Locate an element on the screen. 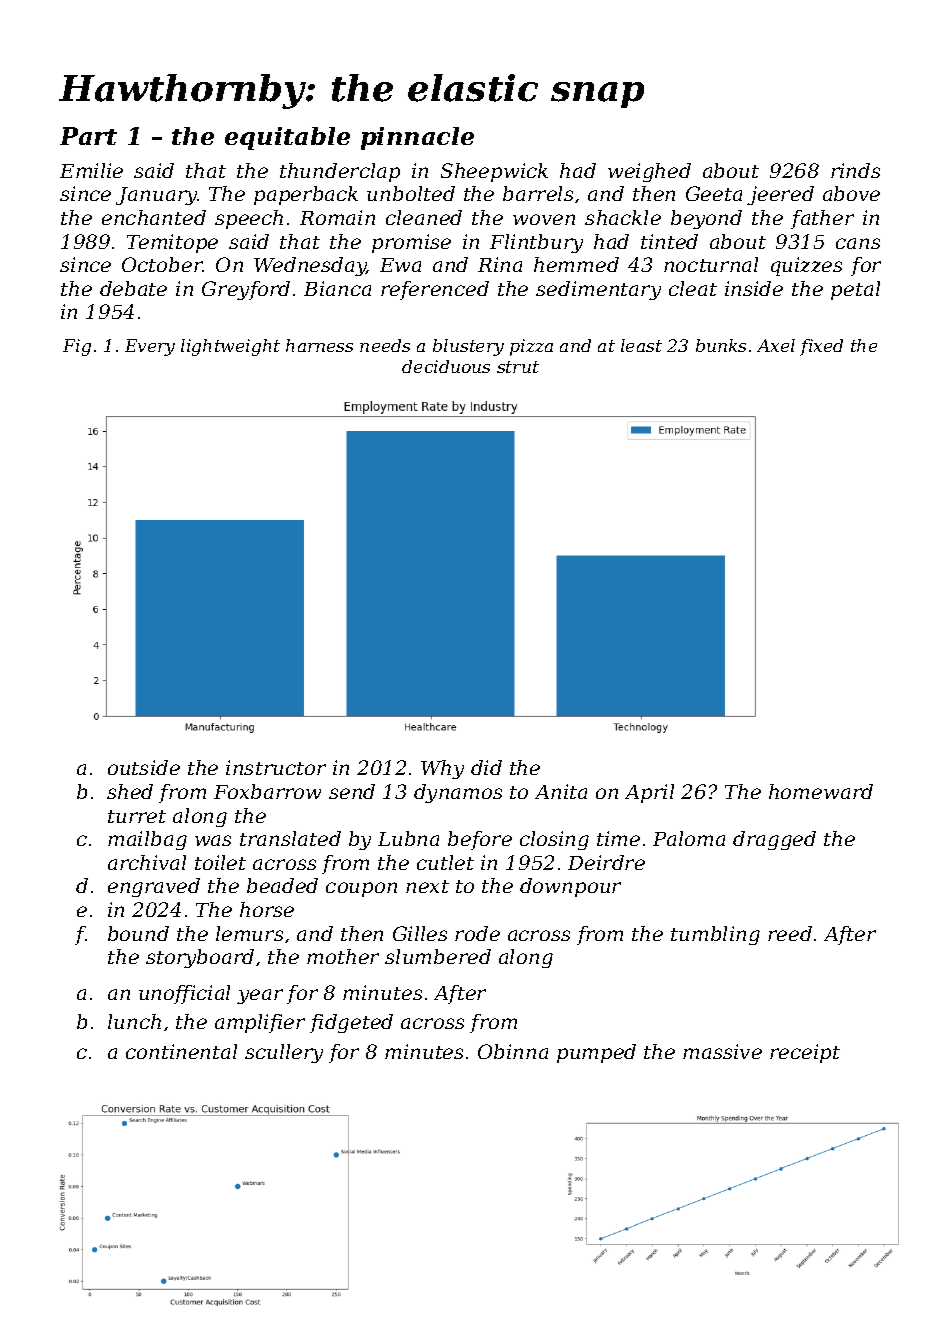  lightweight is located at coordinates (230, 347).
